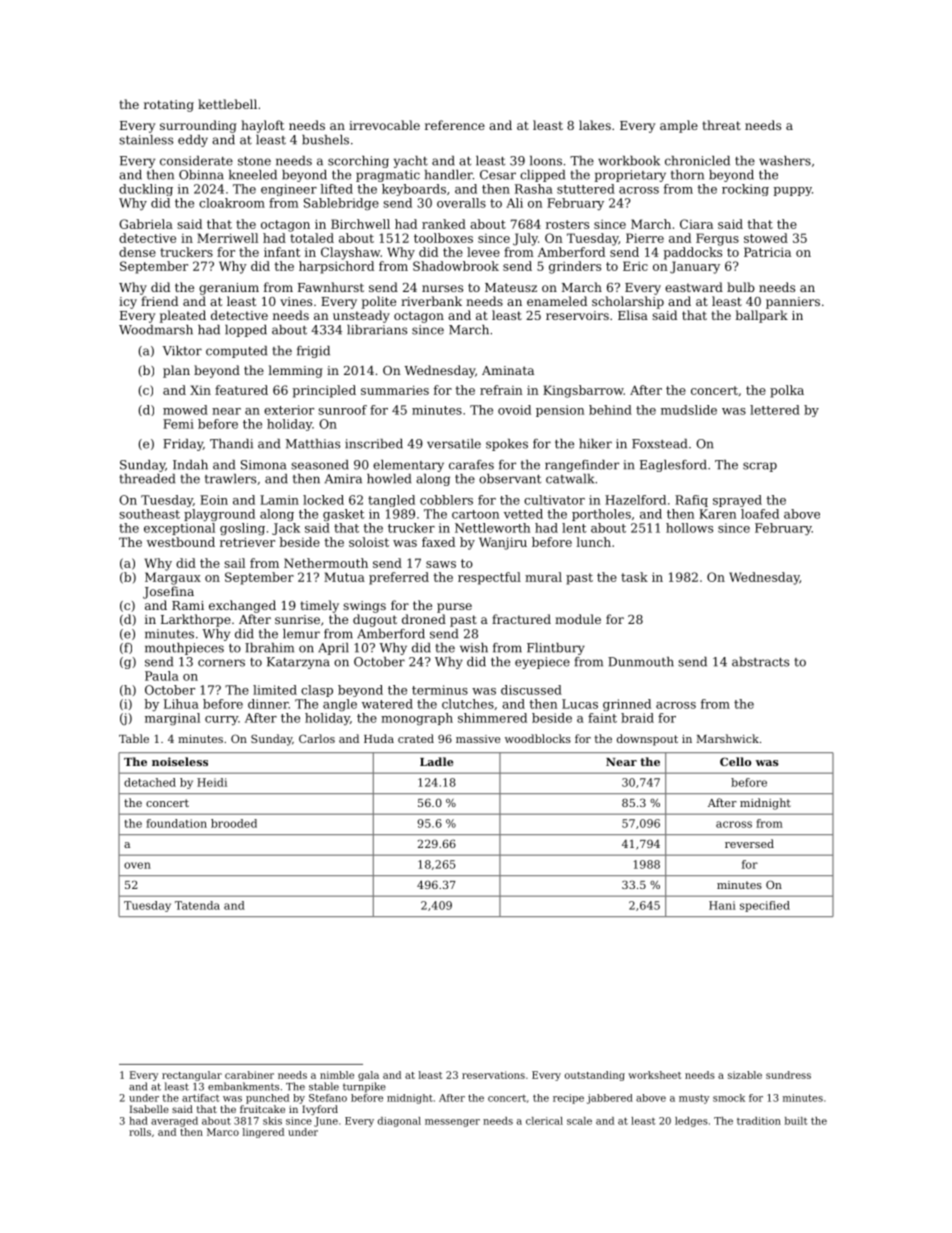 The image size is (952, 1233). What do you see at coordinates (454, 444) in the screenshot?
I see `versatile` at bounding box center [454, 444].
